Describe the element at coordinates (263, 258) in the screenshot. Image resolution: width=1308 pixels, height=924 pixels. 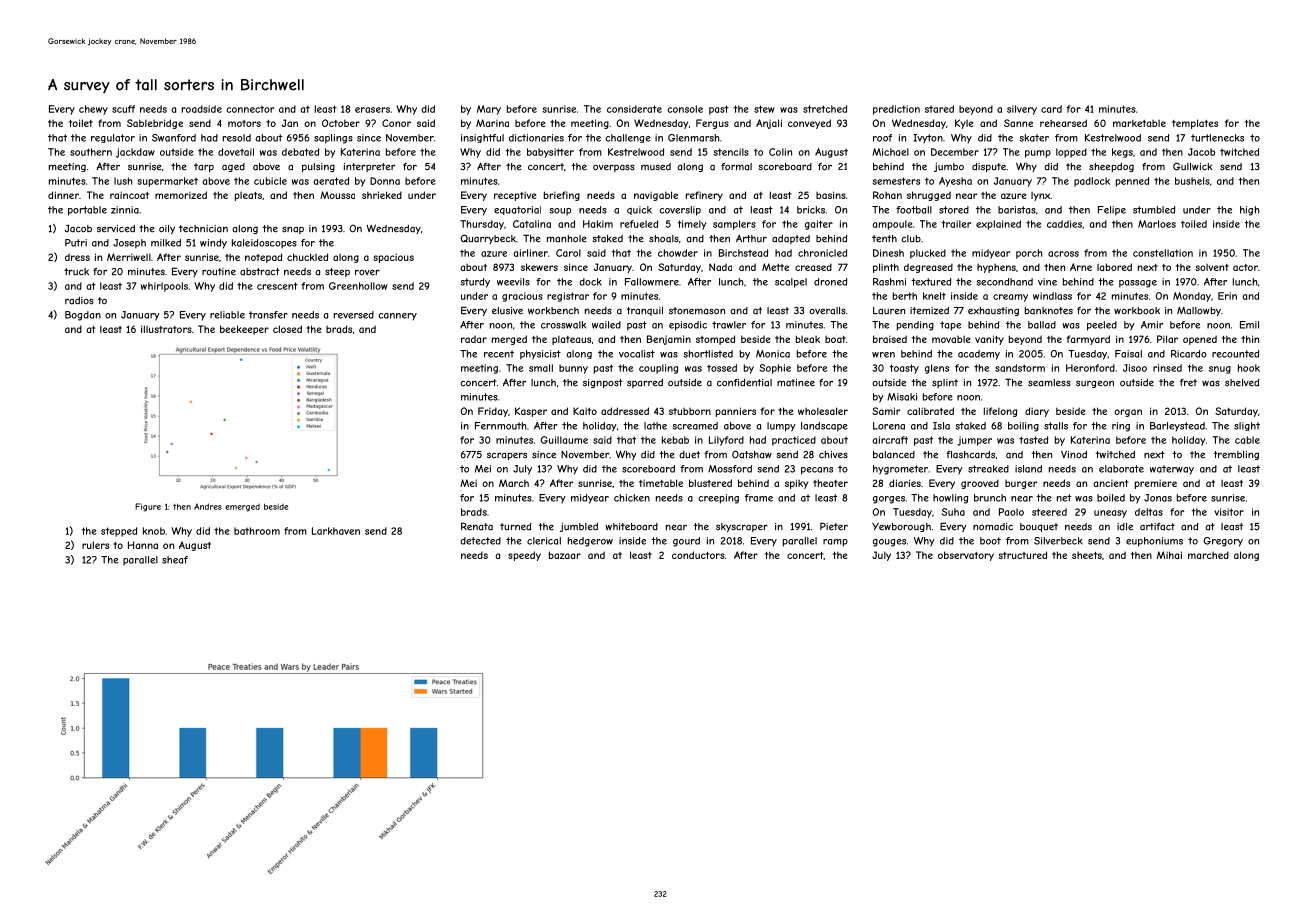
I see `notepad` at that location.
